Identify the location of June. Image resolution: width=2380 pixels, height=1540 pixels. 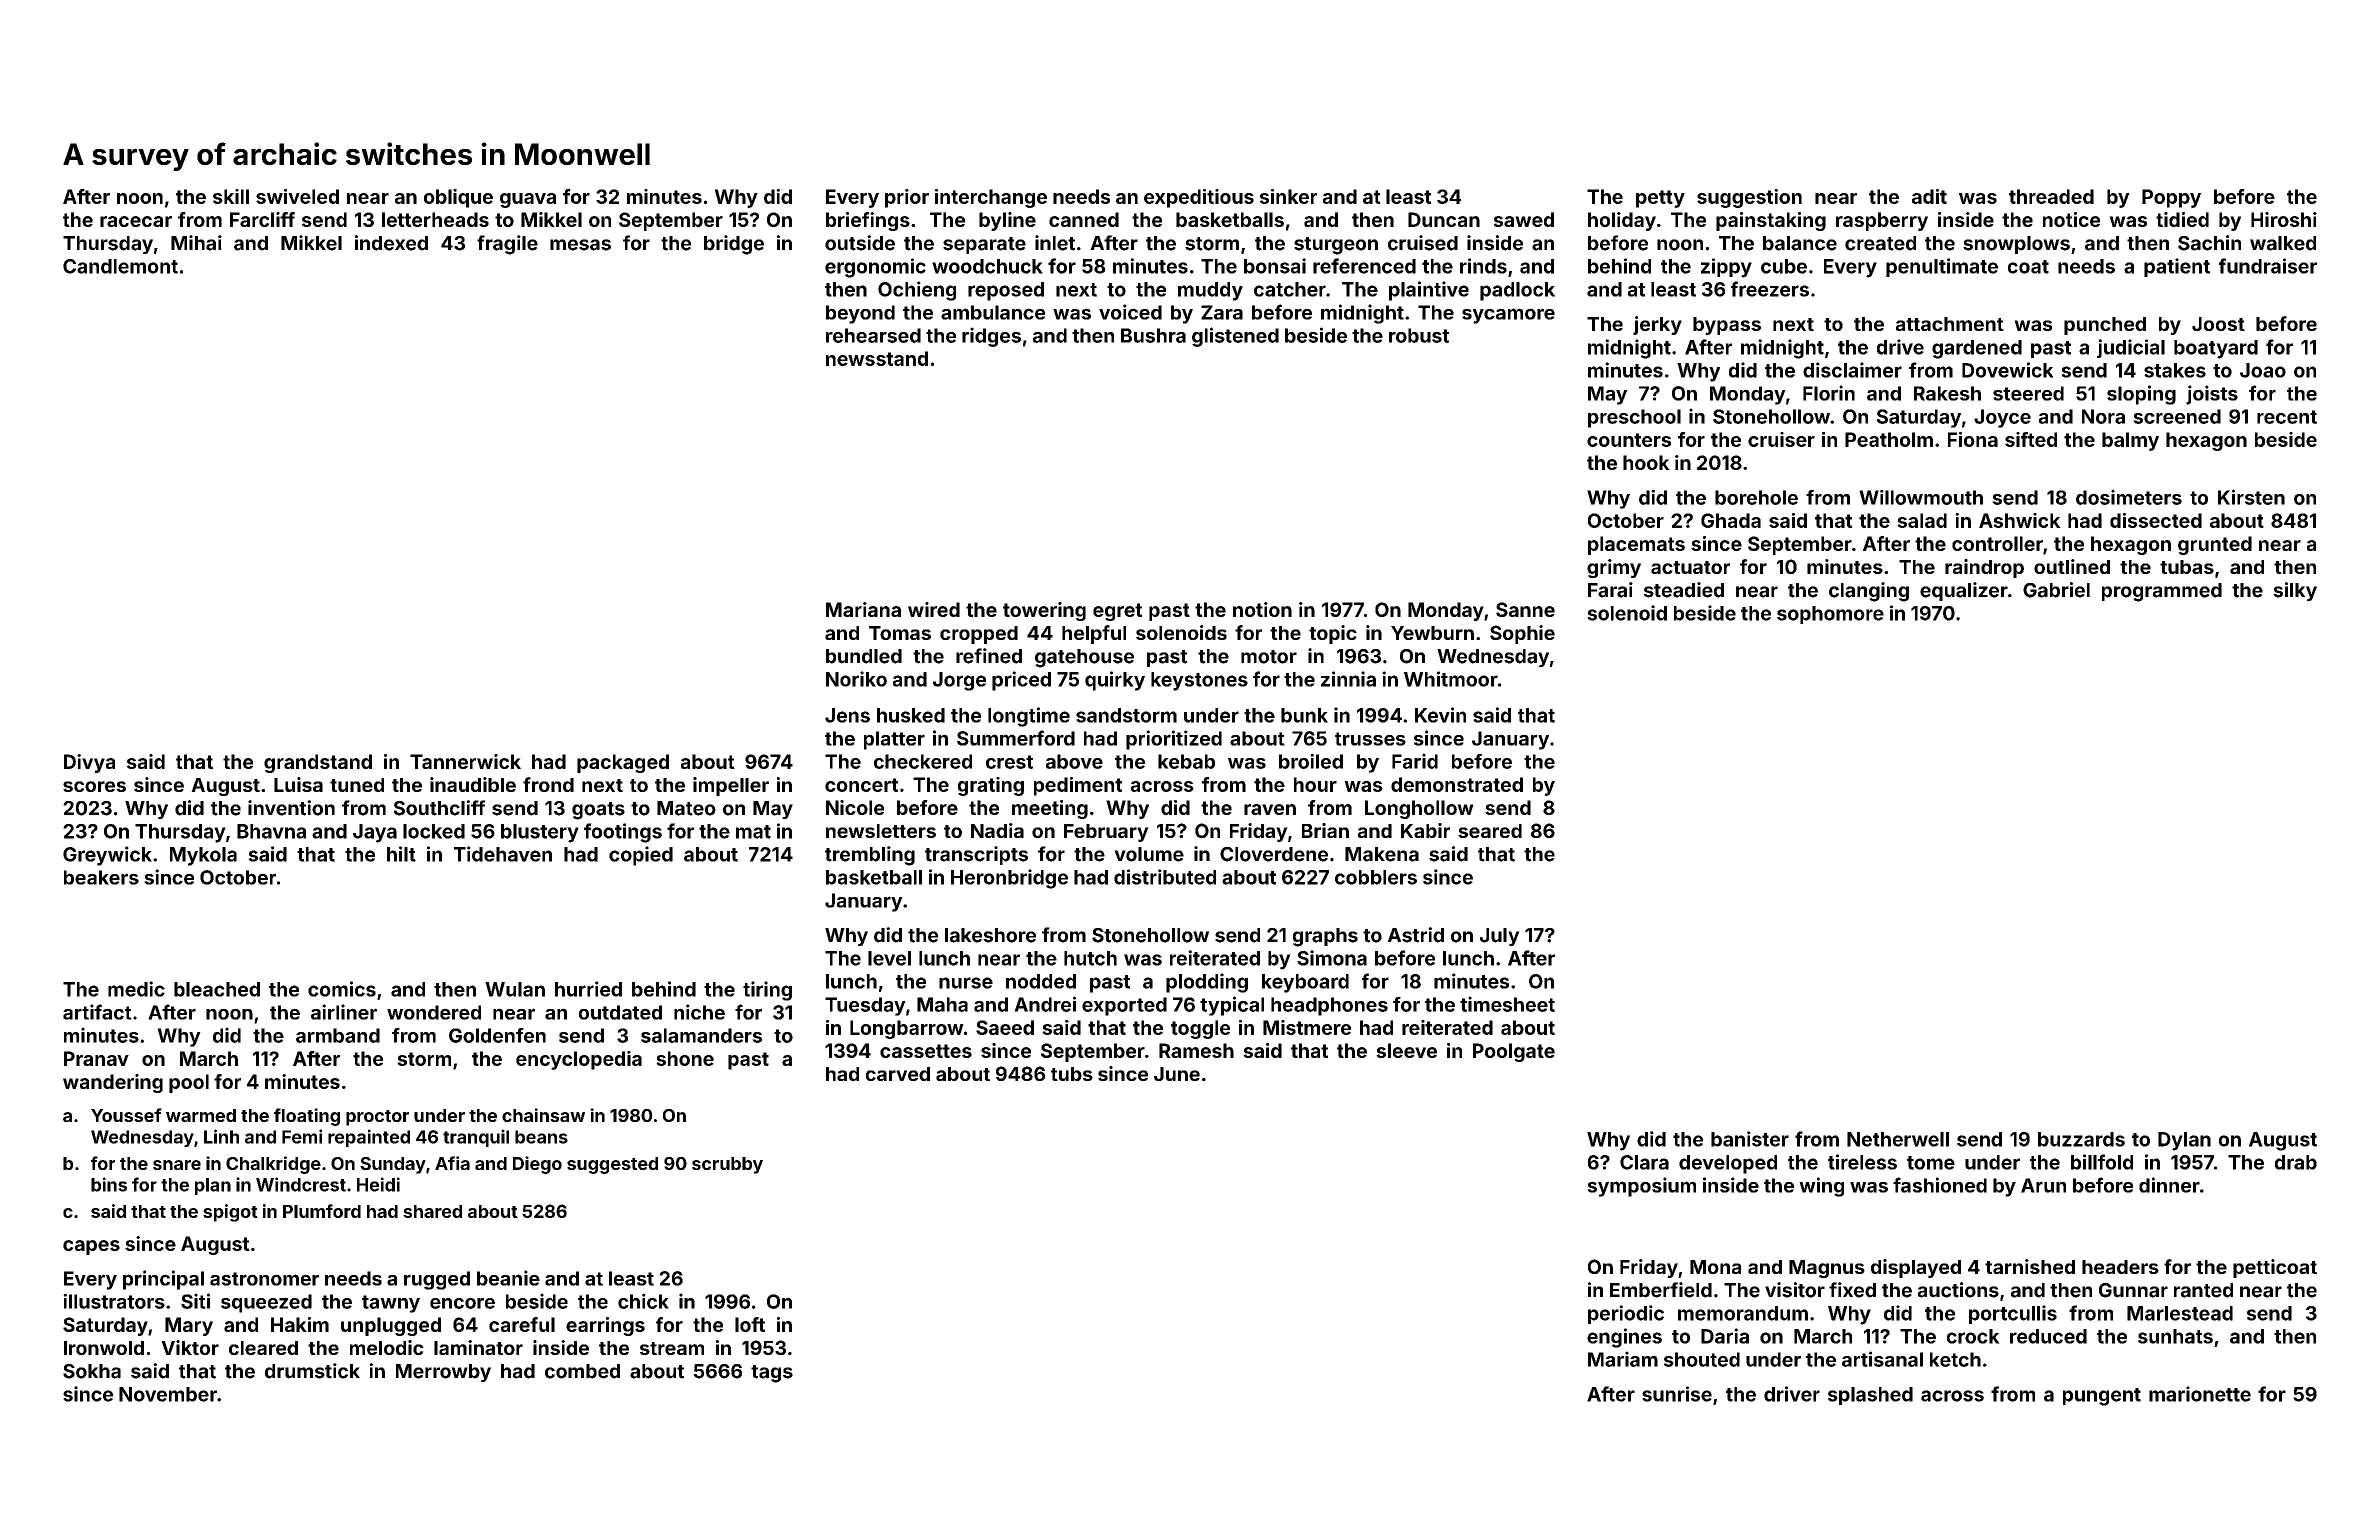
(1177, 1074).
